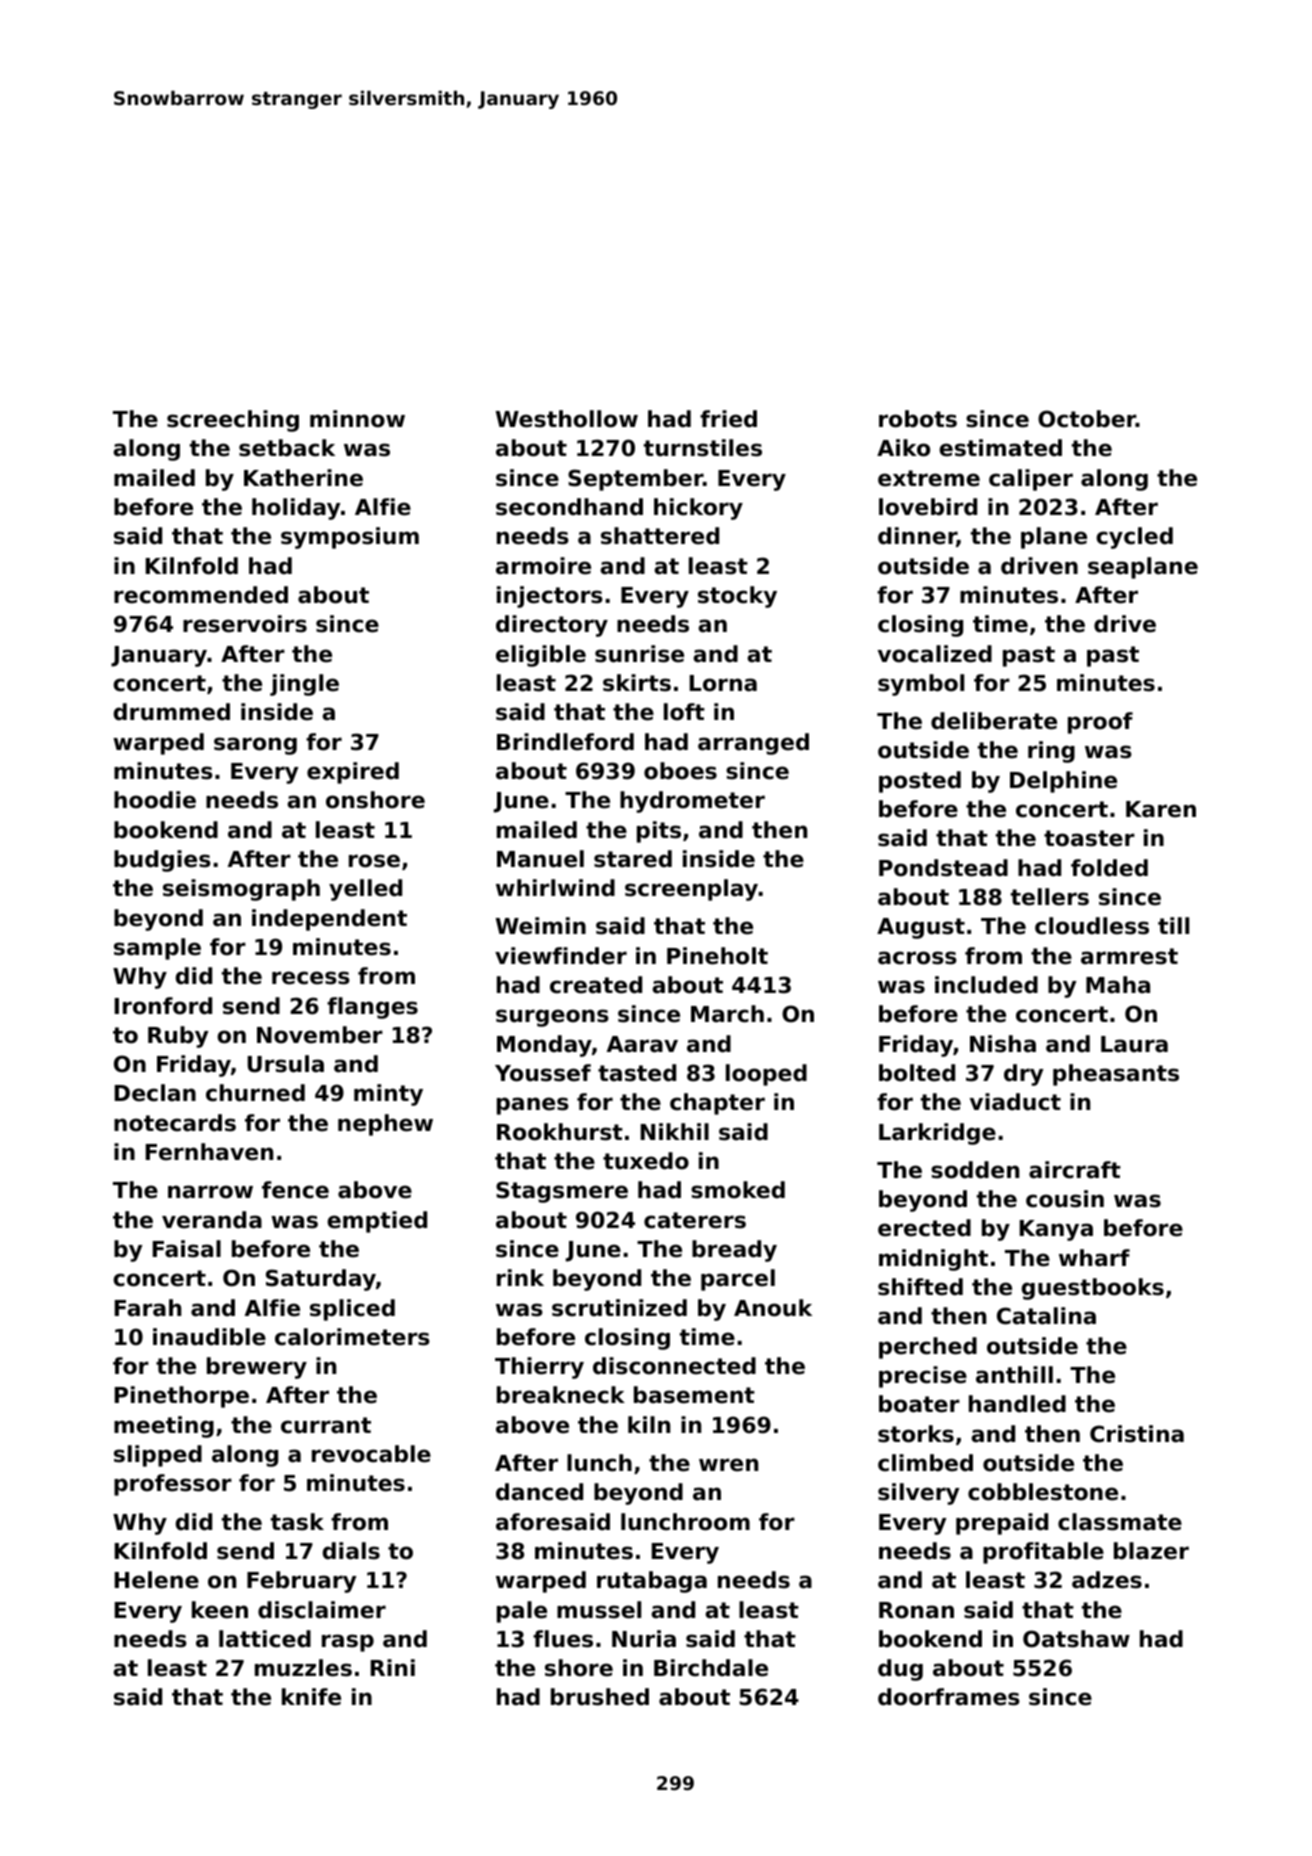 Image resolution: width=1312 pixels, height=1856 pixels. What do you see at coordinates (311, 1697) in the screenshot?
I see `knife` at bounding box center [311, 1697].
